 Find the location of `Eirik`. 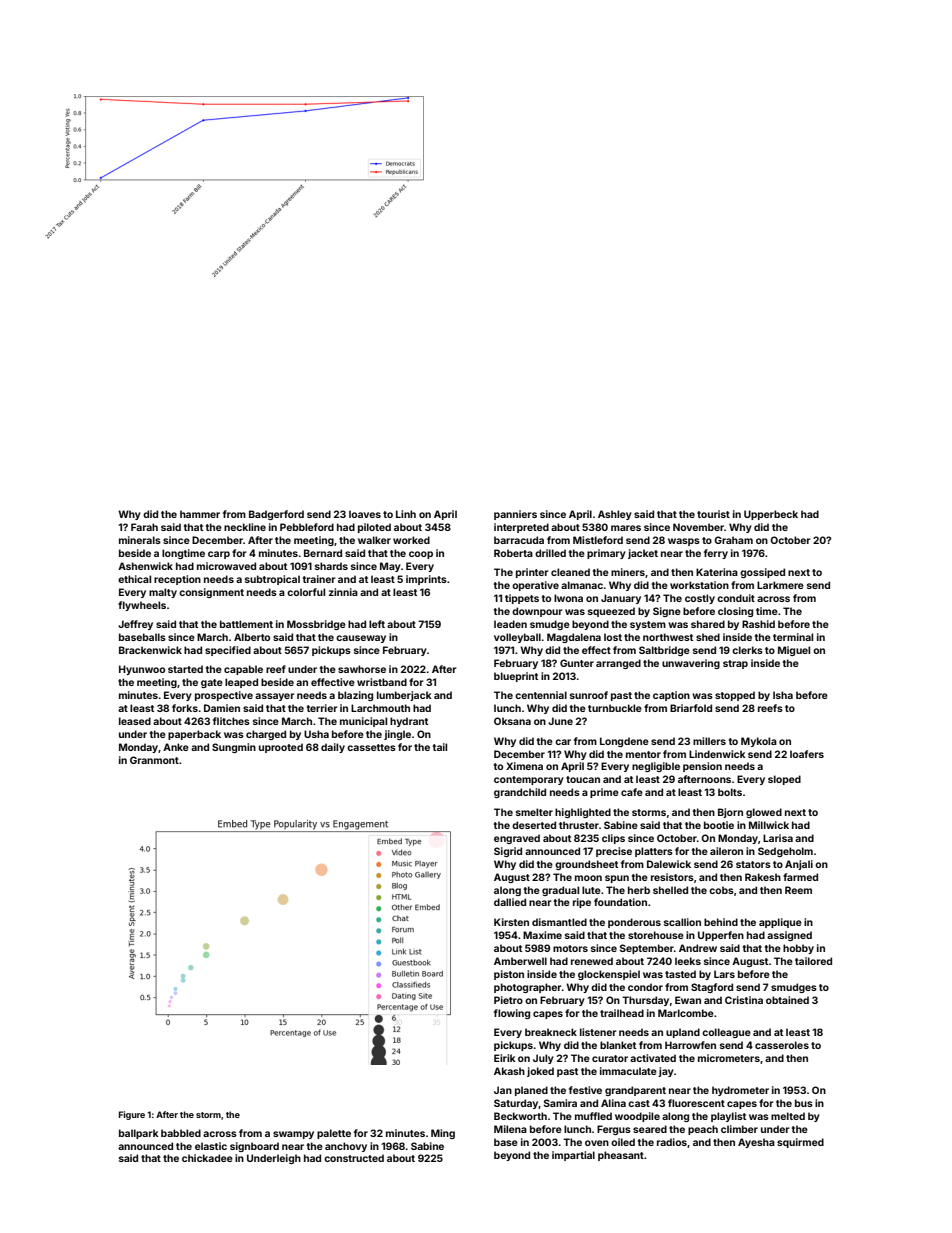

Eirik is located at coordinates (505, 1058).
